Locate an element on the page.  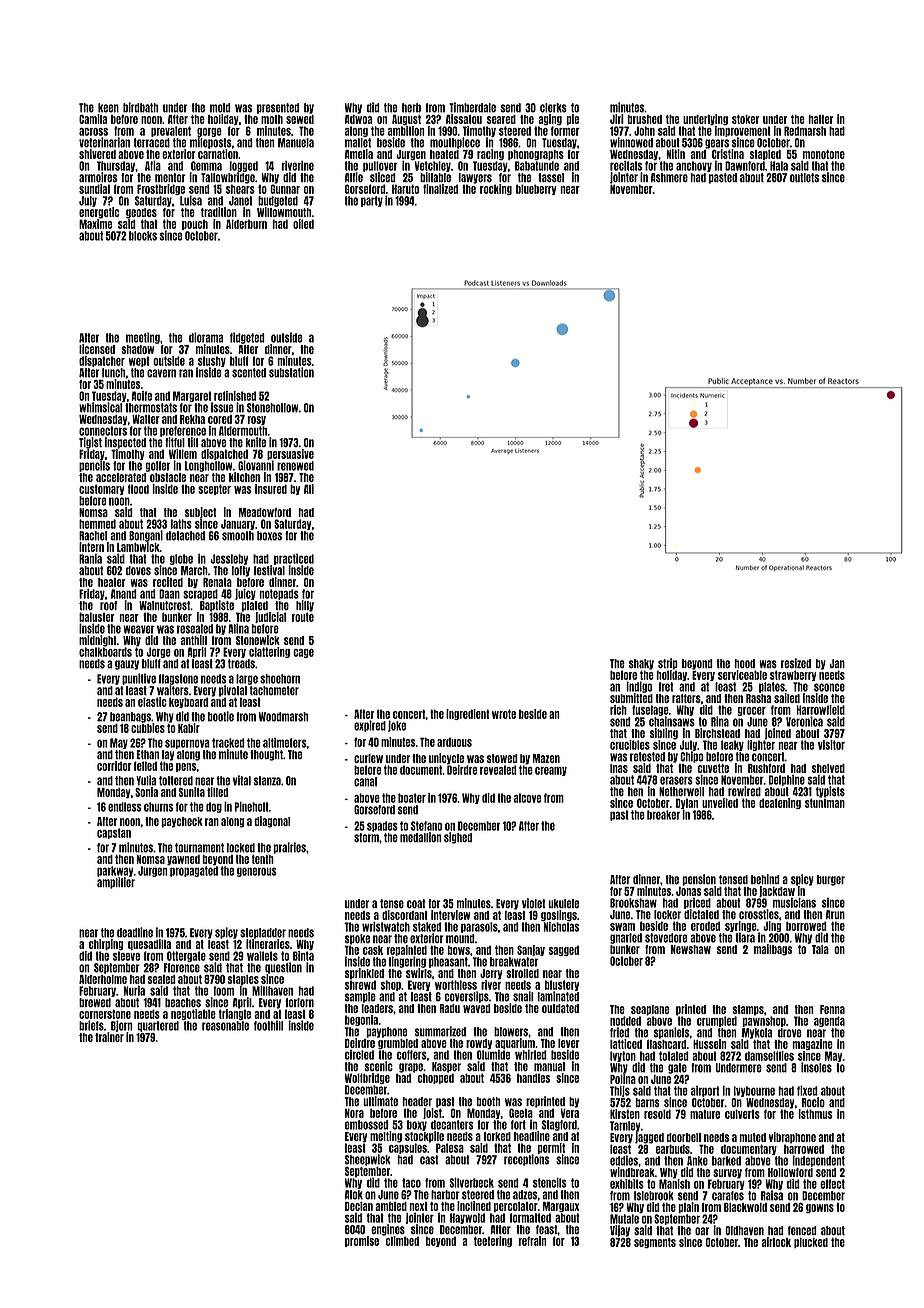
outlets is located at coordinates (804, 177).
